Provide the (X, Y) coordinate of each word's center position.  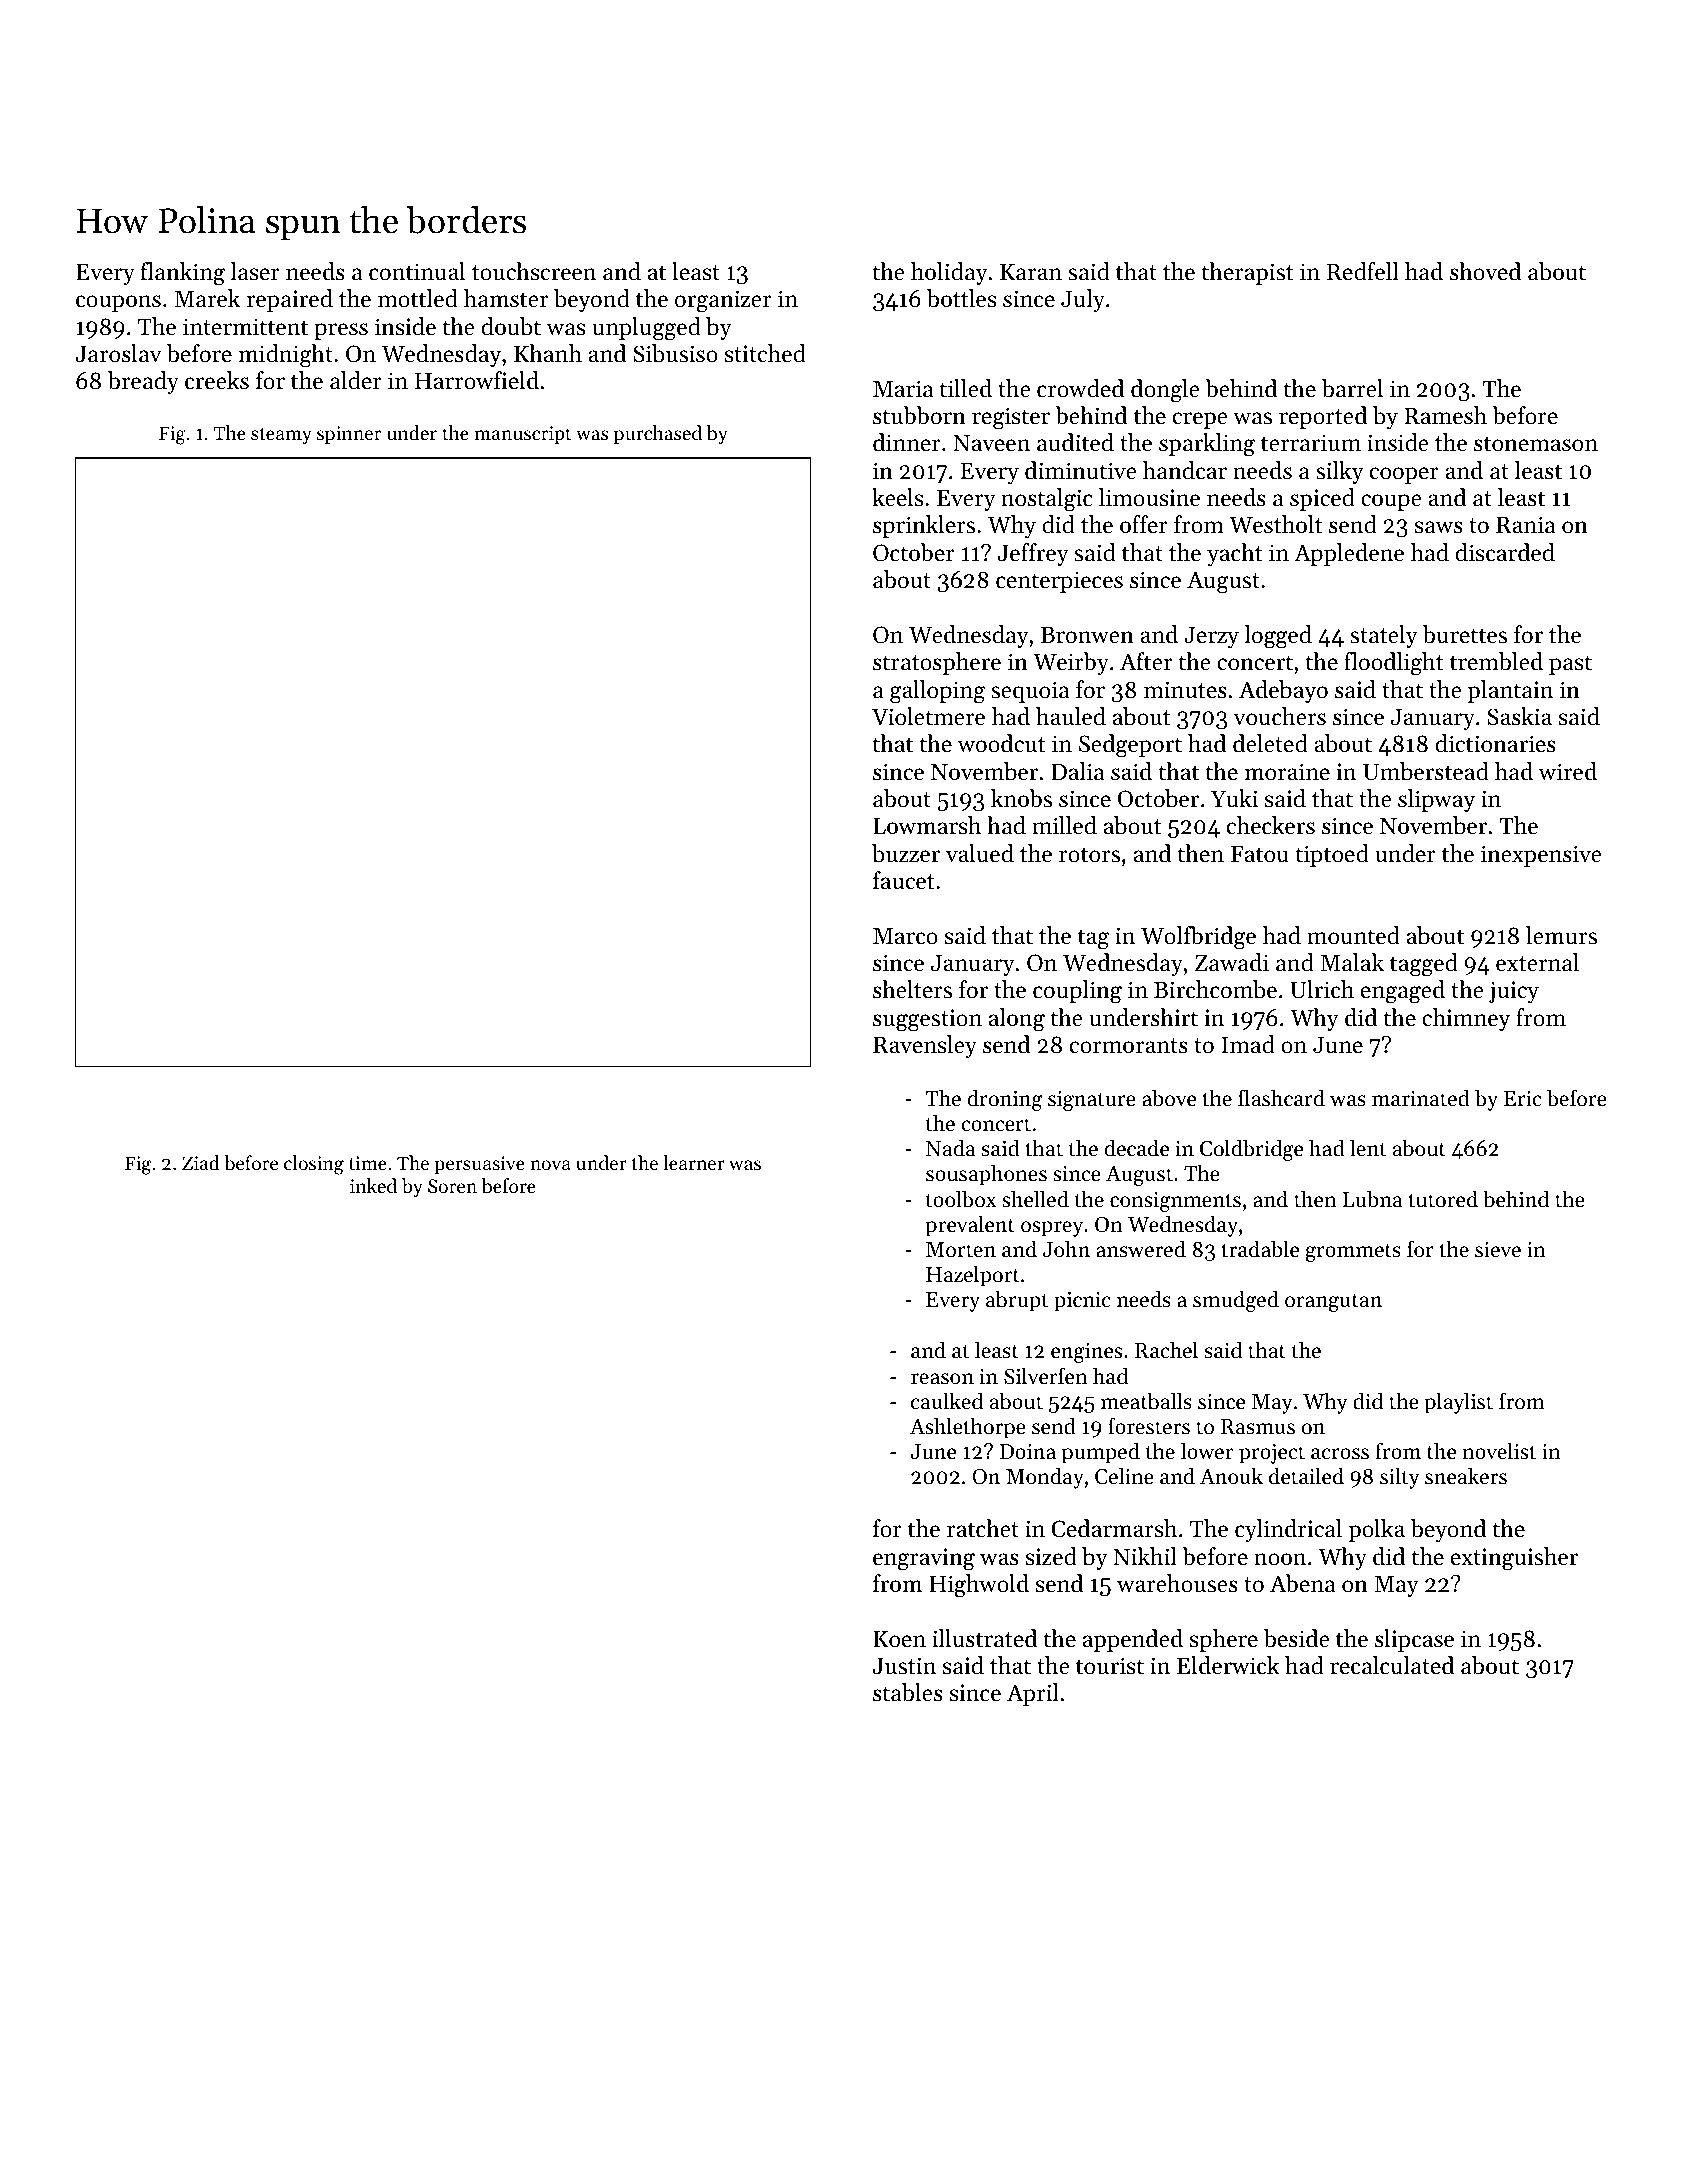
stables (908, 1692)
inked (373, 1185)
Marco (905, 936)
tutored (1443, 1199)
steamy (281, 436)
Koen (899, 1639)
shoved (1485, 271)
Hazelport (973, 1276)
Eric (1522, 1099)
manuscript (523, 435)
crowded (1080, 388)
